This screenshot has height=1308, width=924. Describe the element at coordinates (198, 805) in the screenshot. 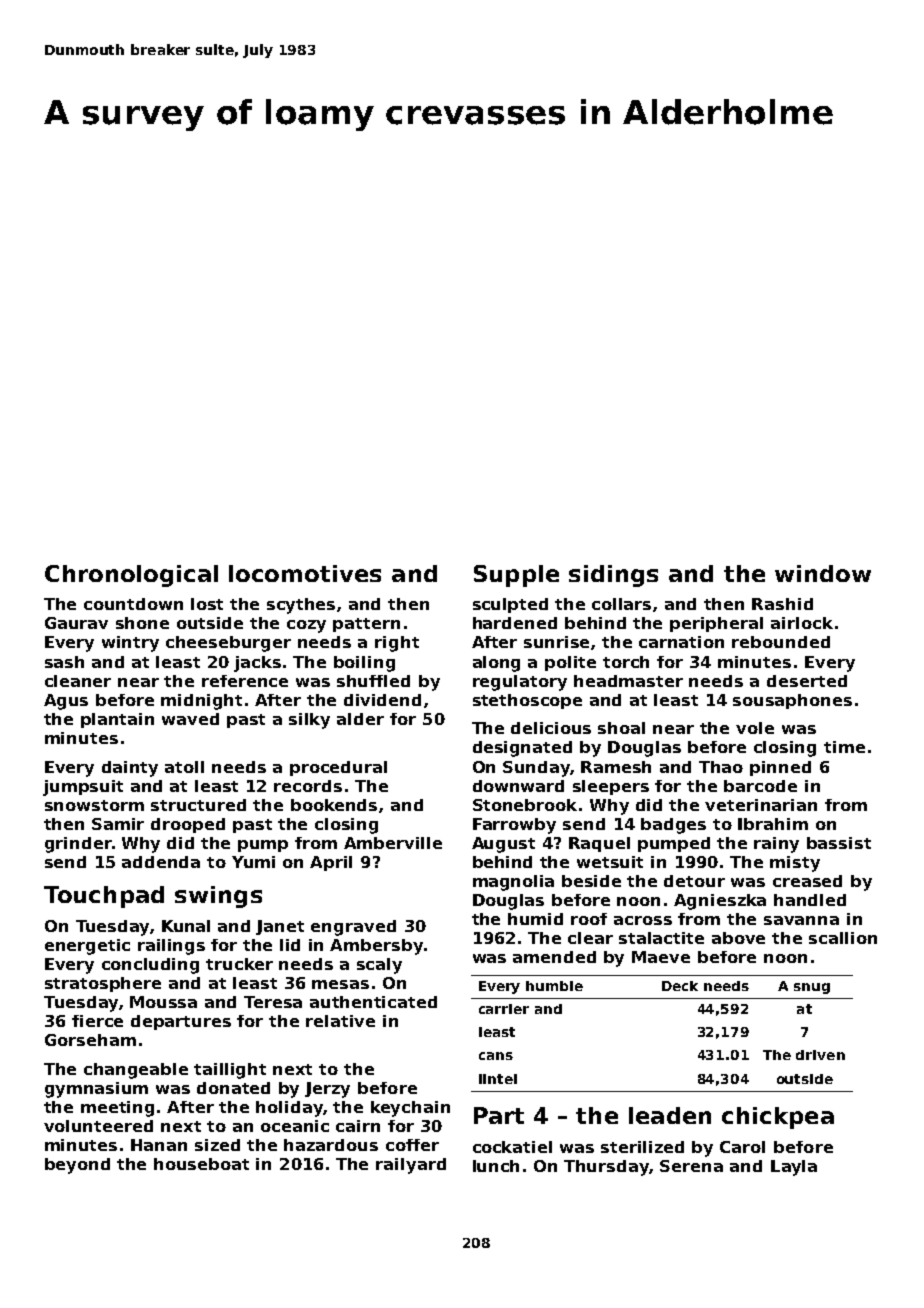

I see `structured` at that location.
